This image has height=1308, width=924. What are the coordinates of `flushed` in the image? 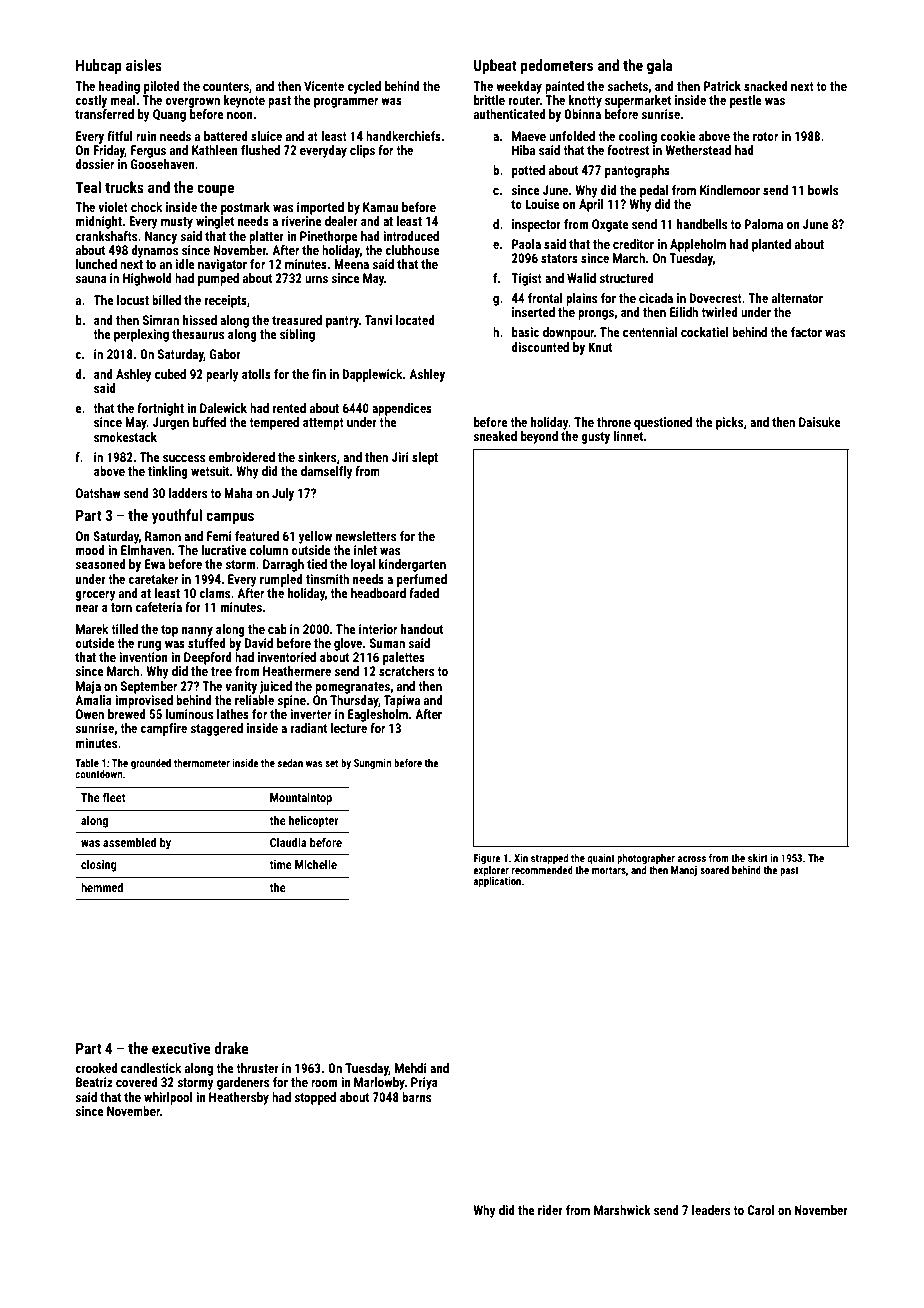 It's located at (260, 150).
